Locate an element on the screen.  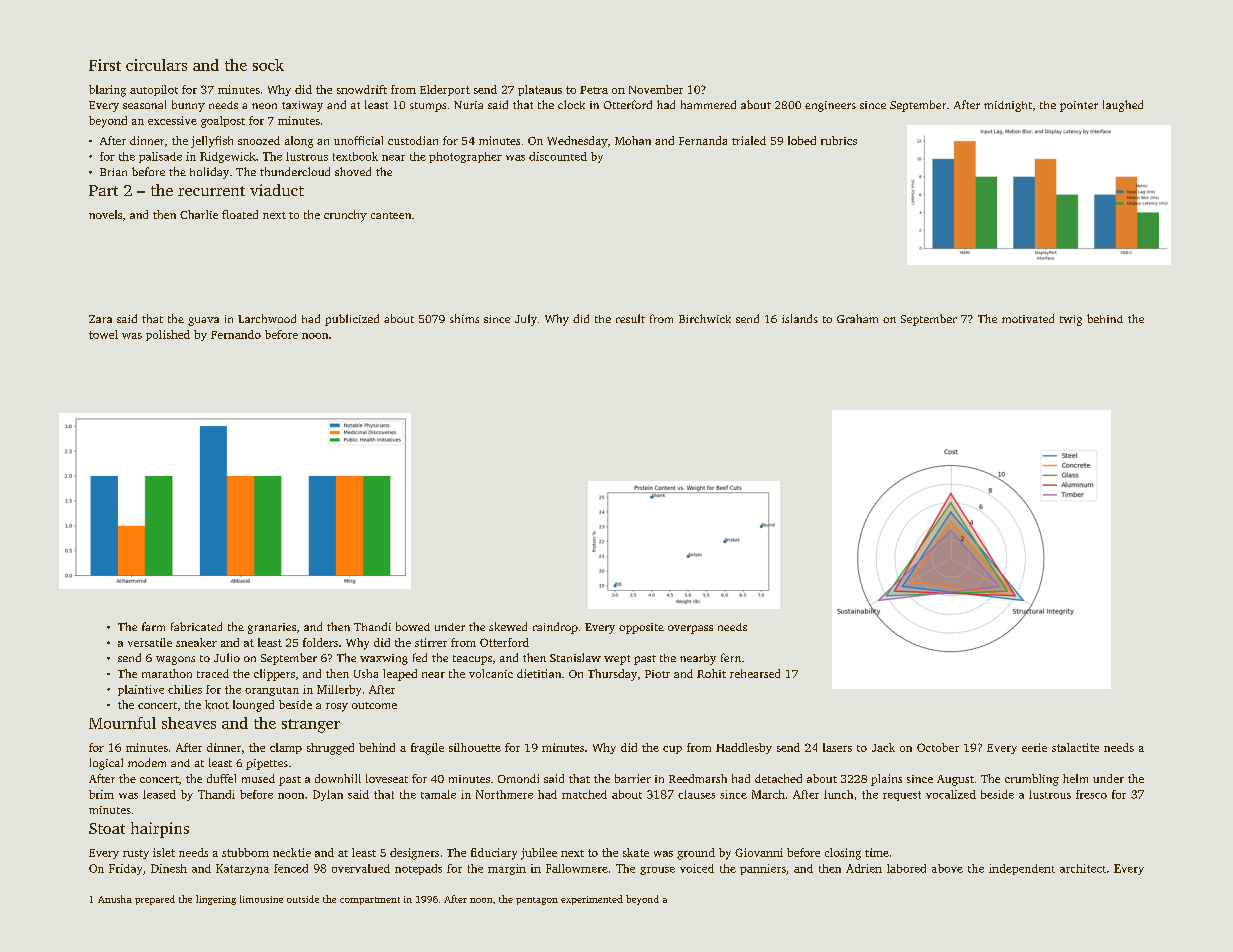
result is located at coordinates (630, 318).
